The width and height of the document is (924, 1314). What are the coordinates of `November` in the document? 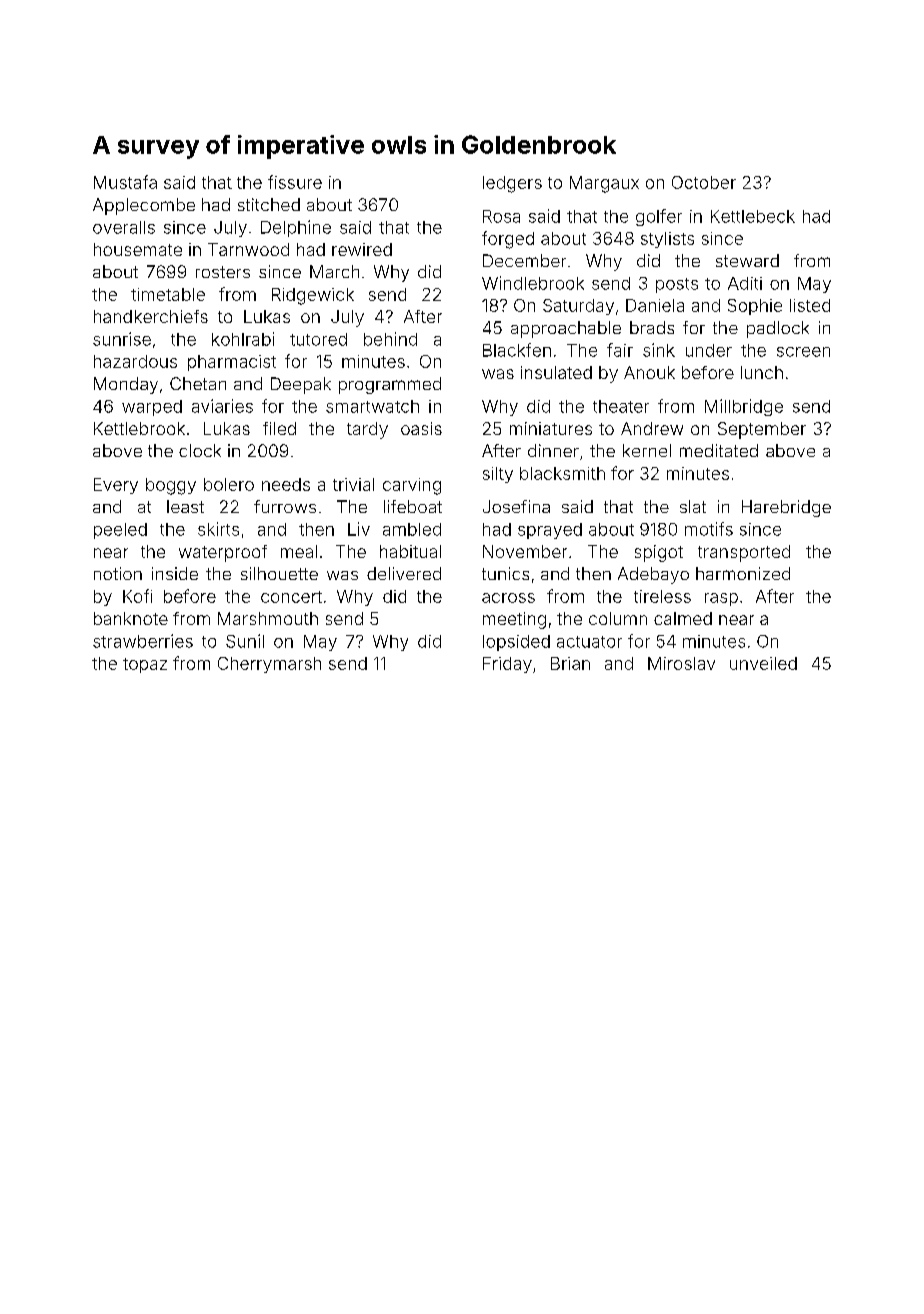 It's located at (525, 551).
